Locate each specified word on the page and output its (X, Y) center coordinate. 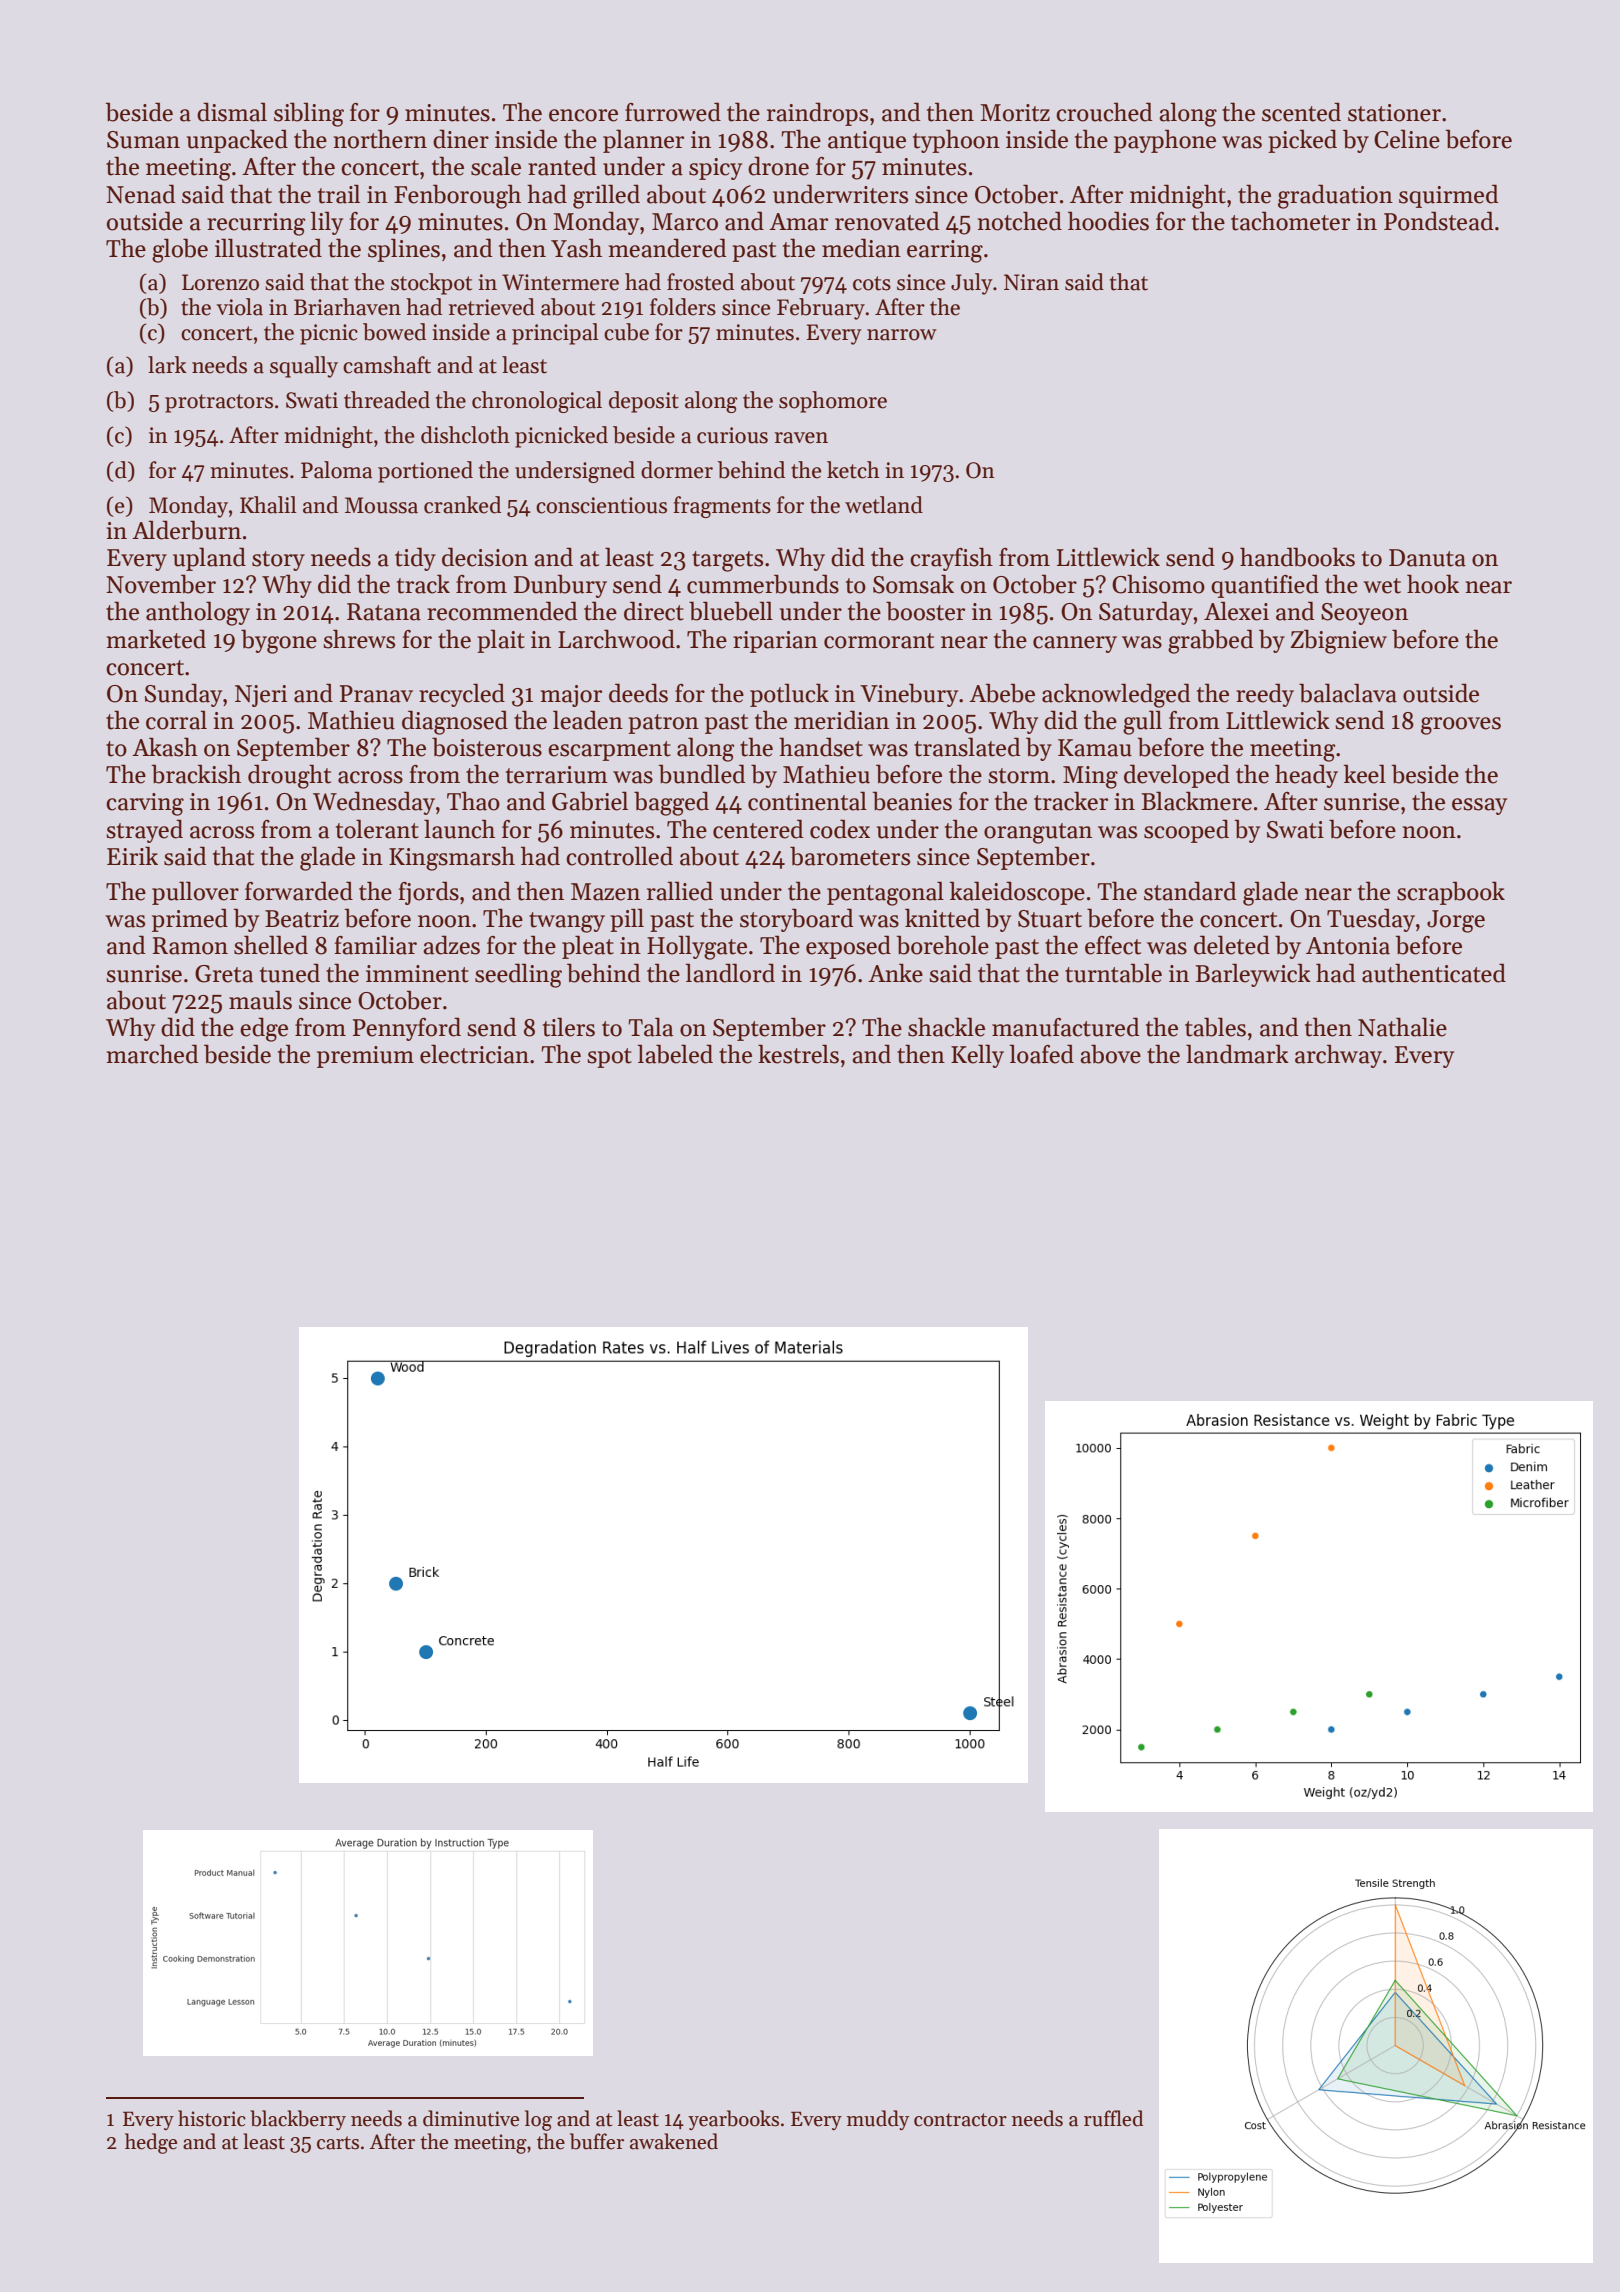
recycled (462, 695)
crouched (1104, 112)
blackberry (298, 2120)
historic (212, 2118)
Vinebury (909, 695)
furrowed (673, 112)
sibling (309, 114)
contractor (960, 2120)
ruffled (1113, 2118)
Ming (1090, 777)
